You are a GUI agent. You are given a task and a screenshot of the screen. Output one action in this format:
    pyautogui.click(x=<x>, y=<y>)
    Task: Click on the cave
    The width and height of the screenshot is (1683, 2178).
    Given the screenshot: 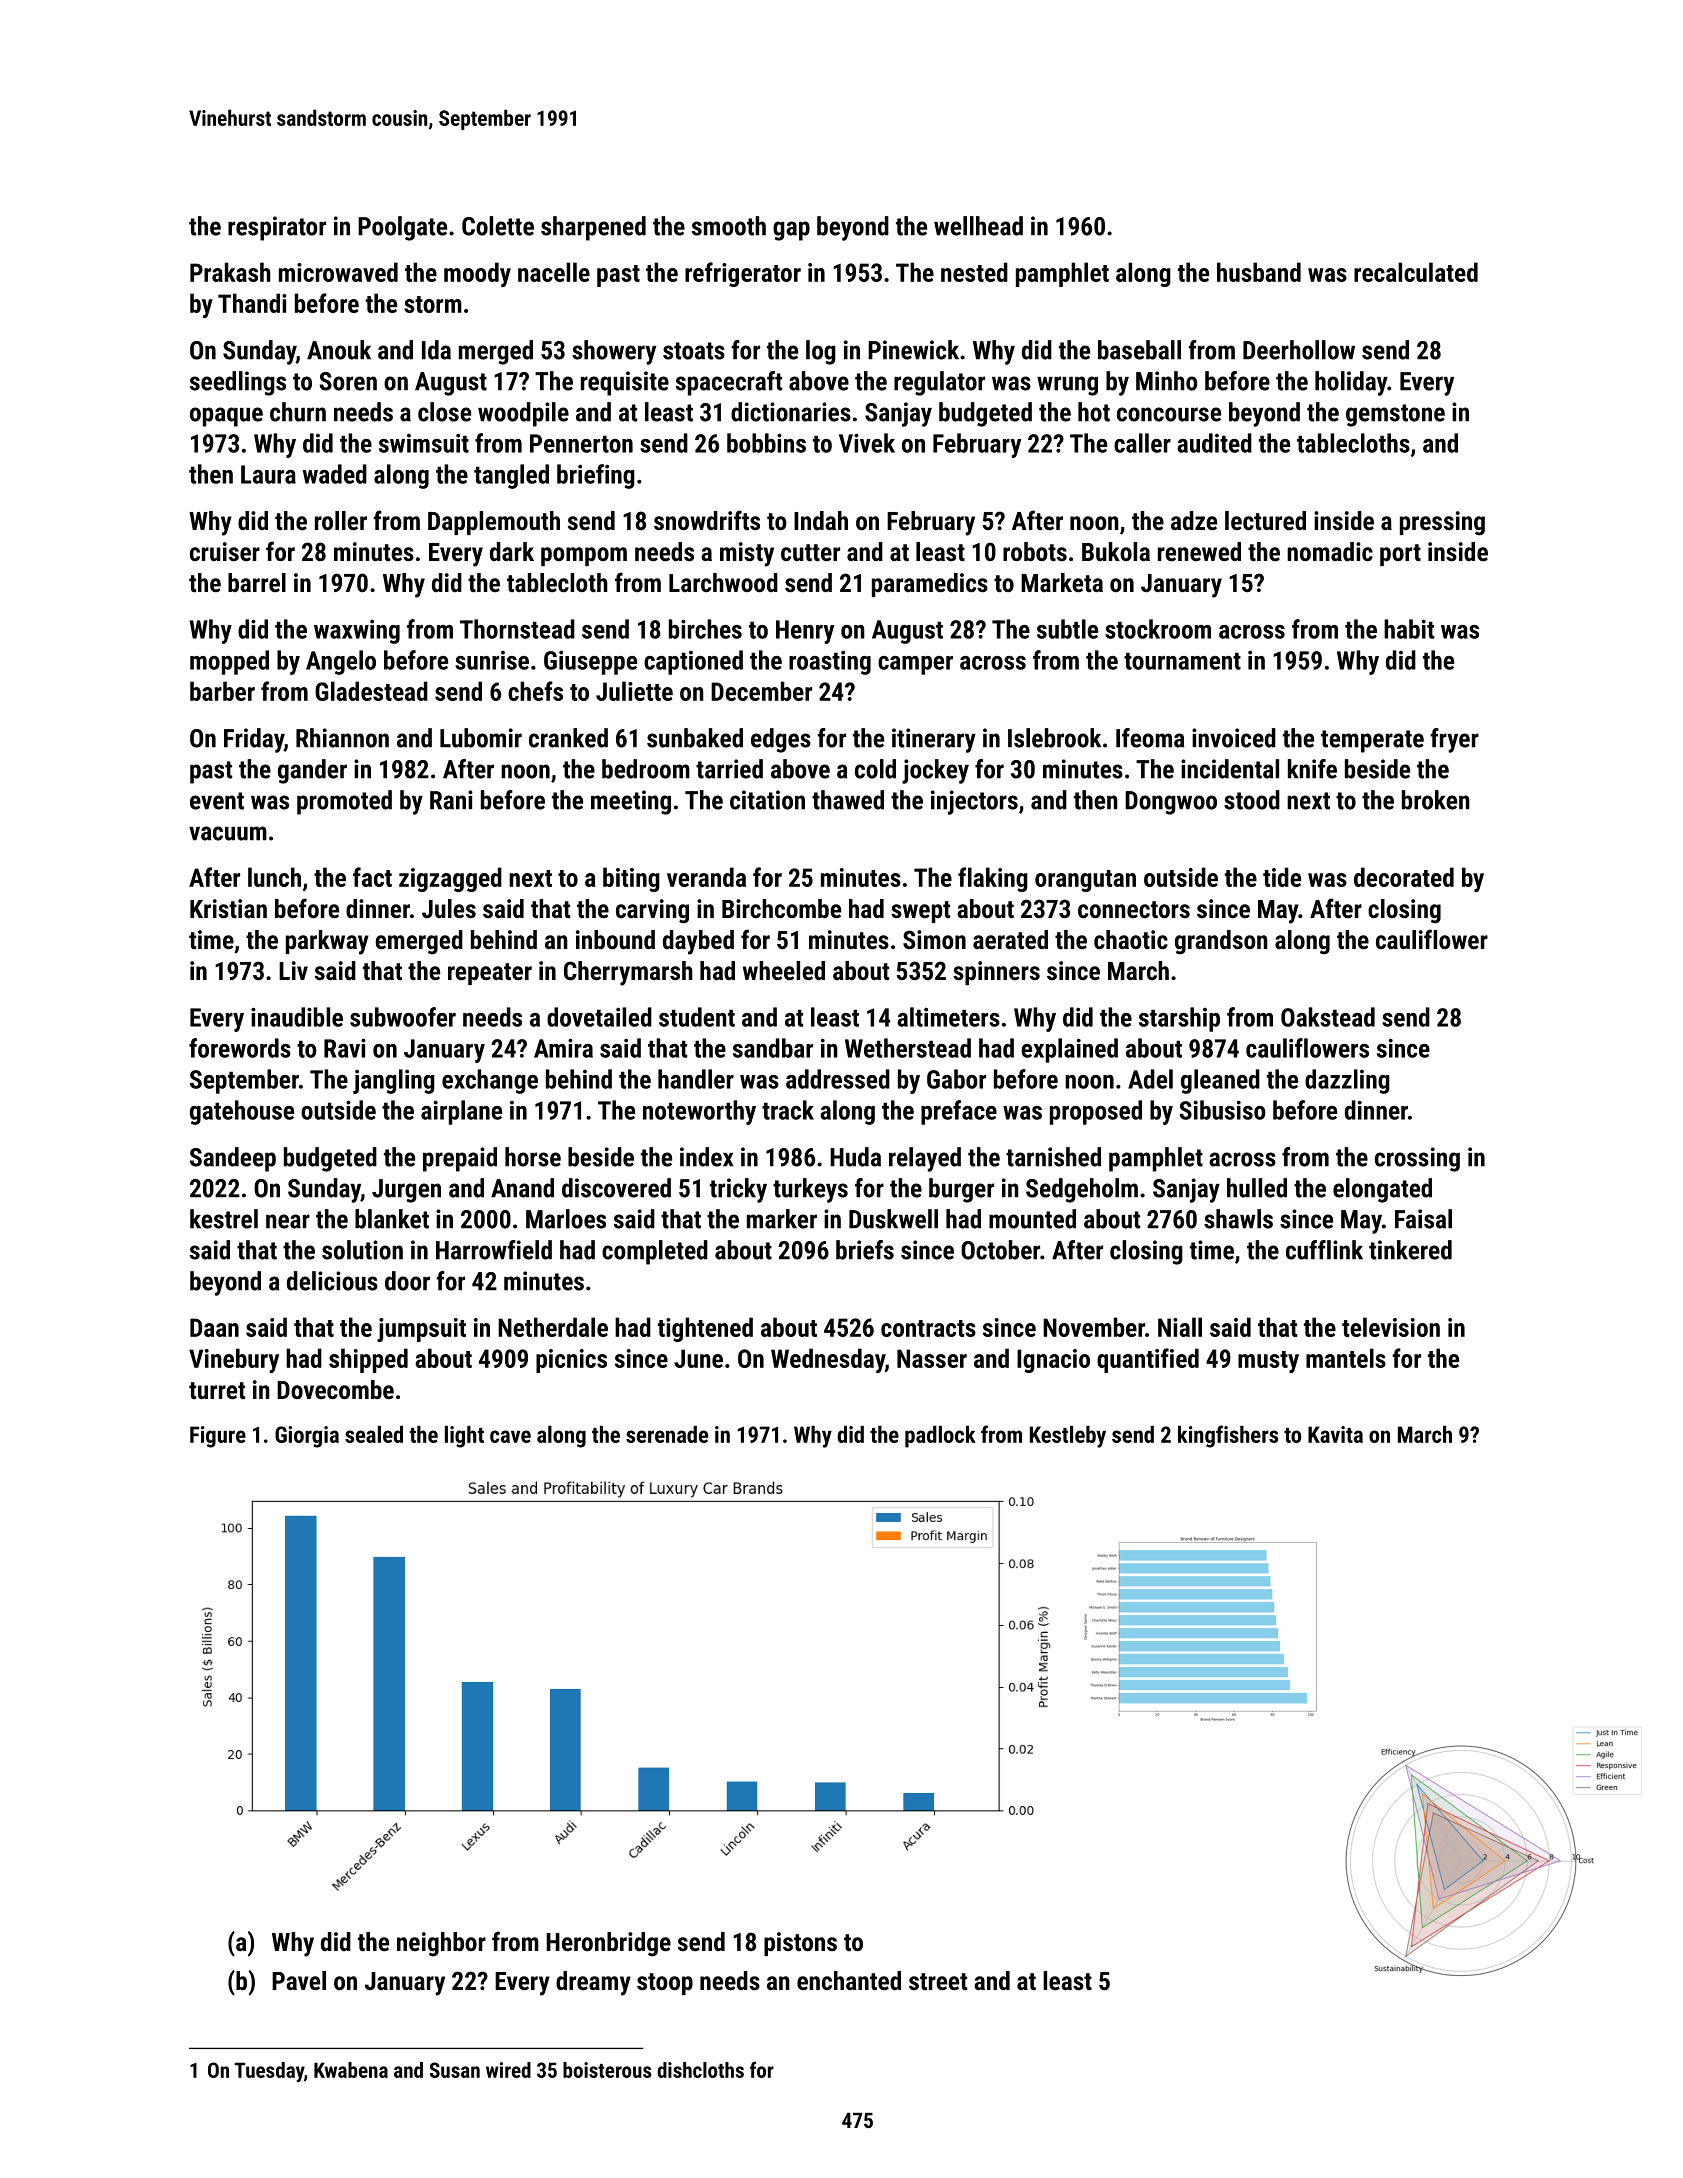 What is the action you would take?
    pyautogui.click(x=510, y=1436)
